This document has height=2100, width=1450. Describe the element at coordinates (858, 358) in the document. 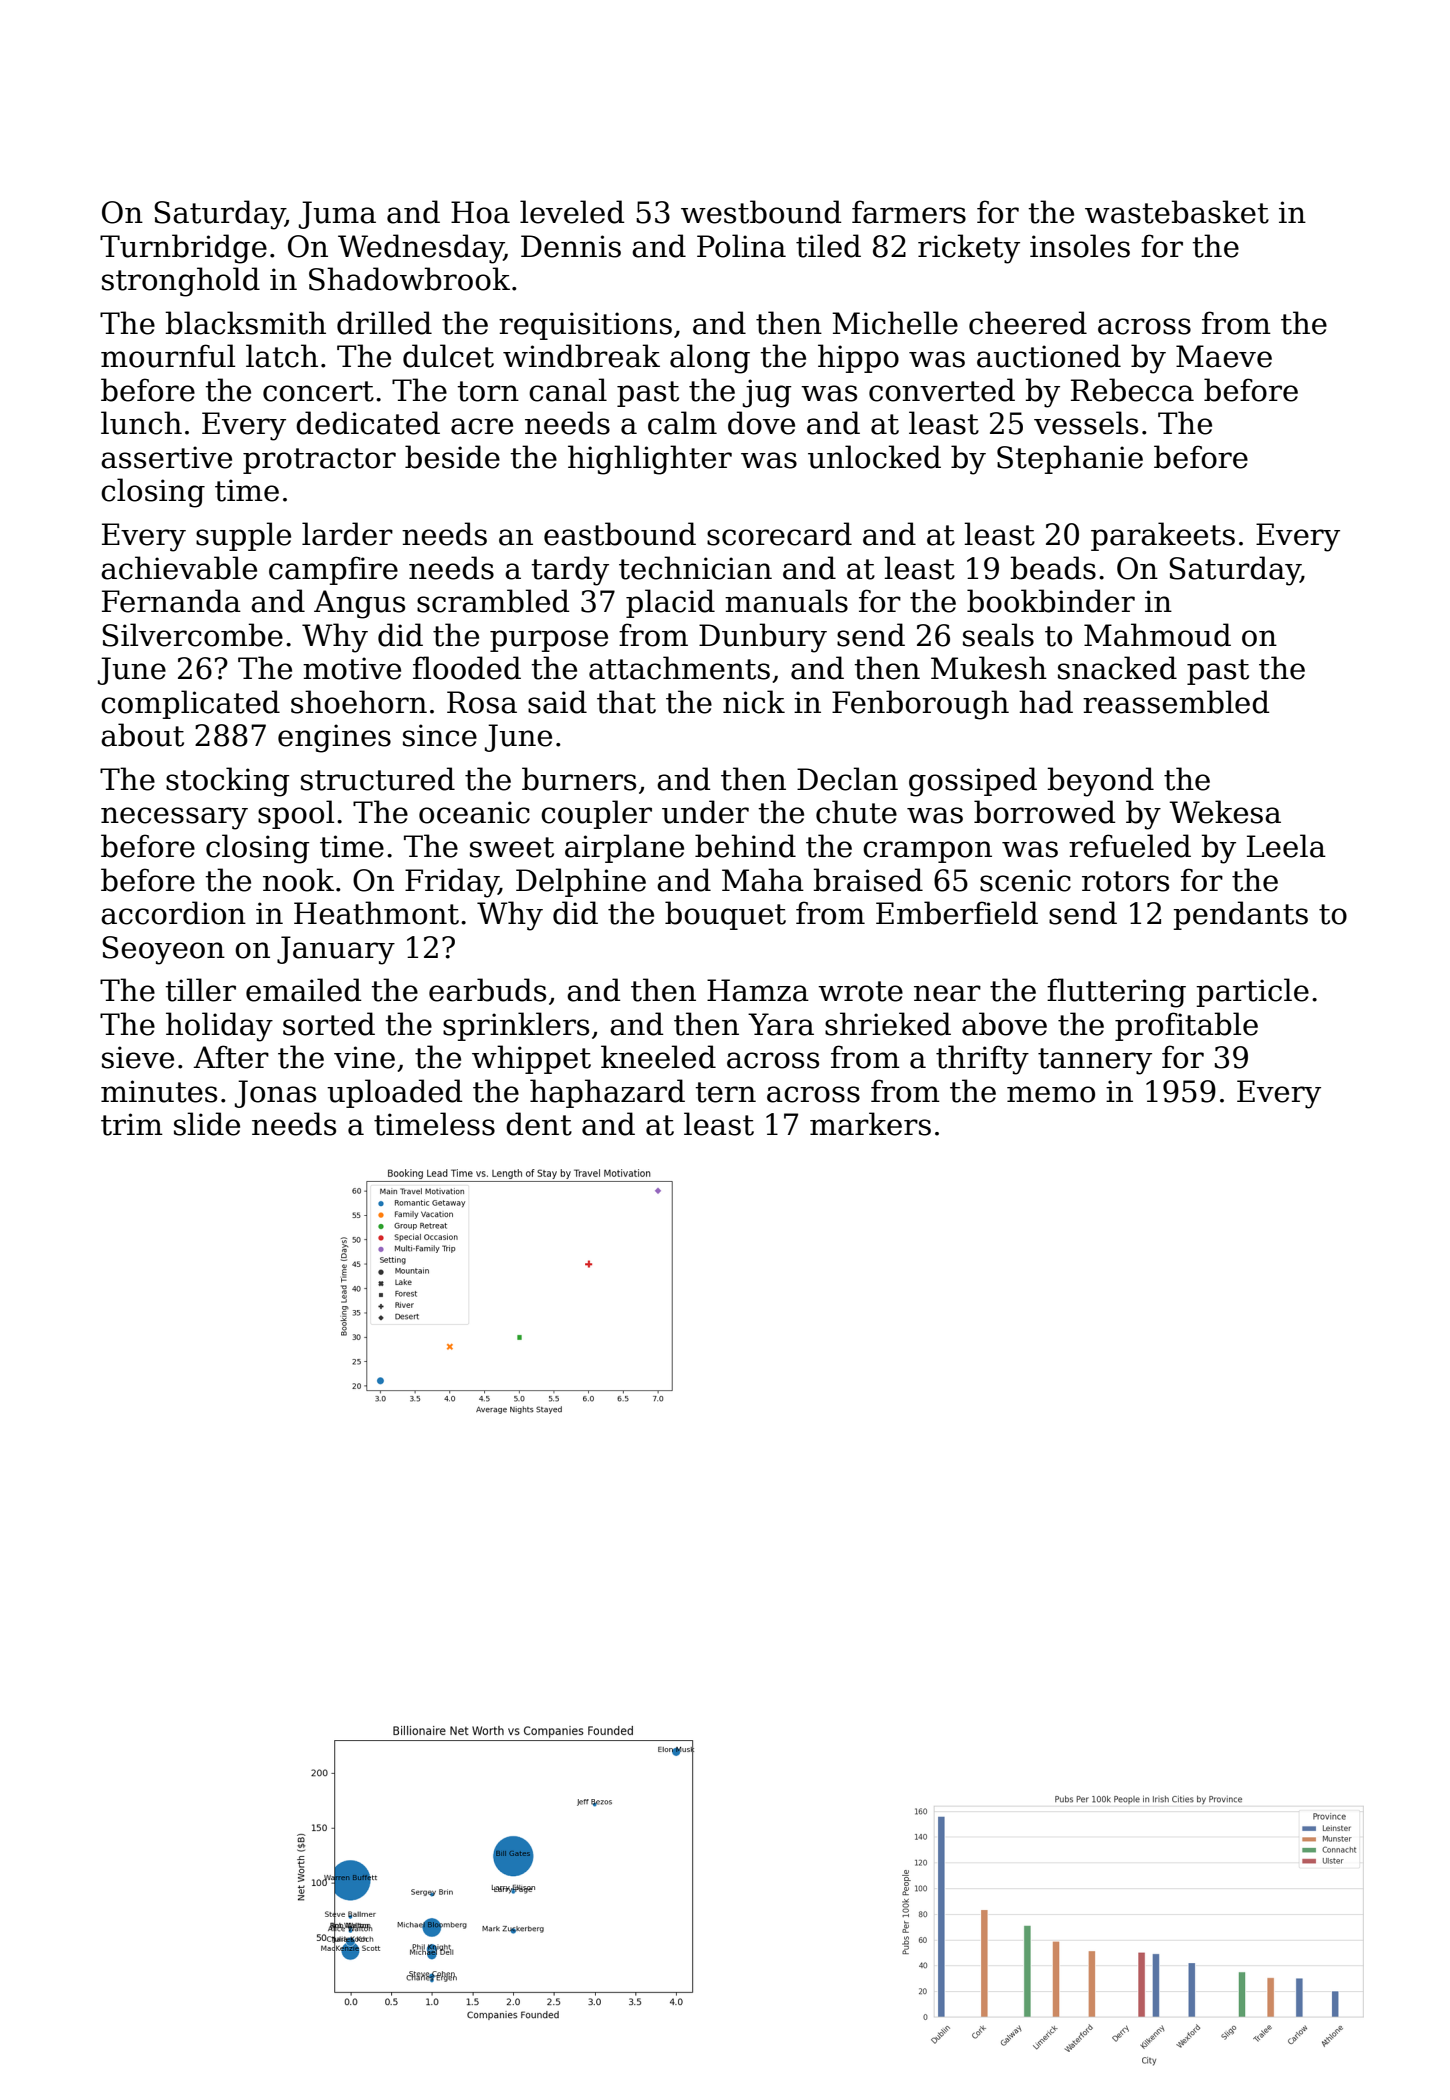

I see `hippo` at that location.
